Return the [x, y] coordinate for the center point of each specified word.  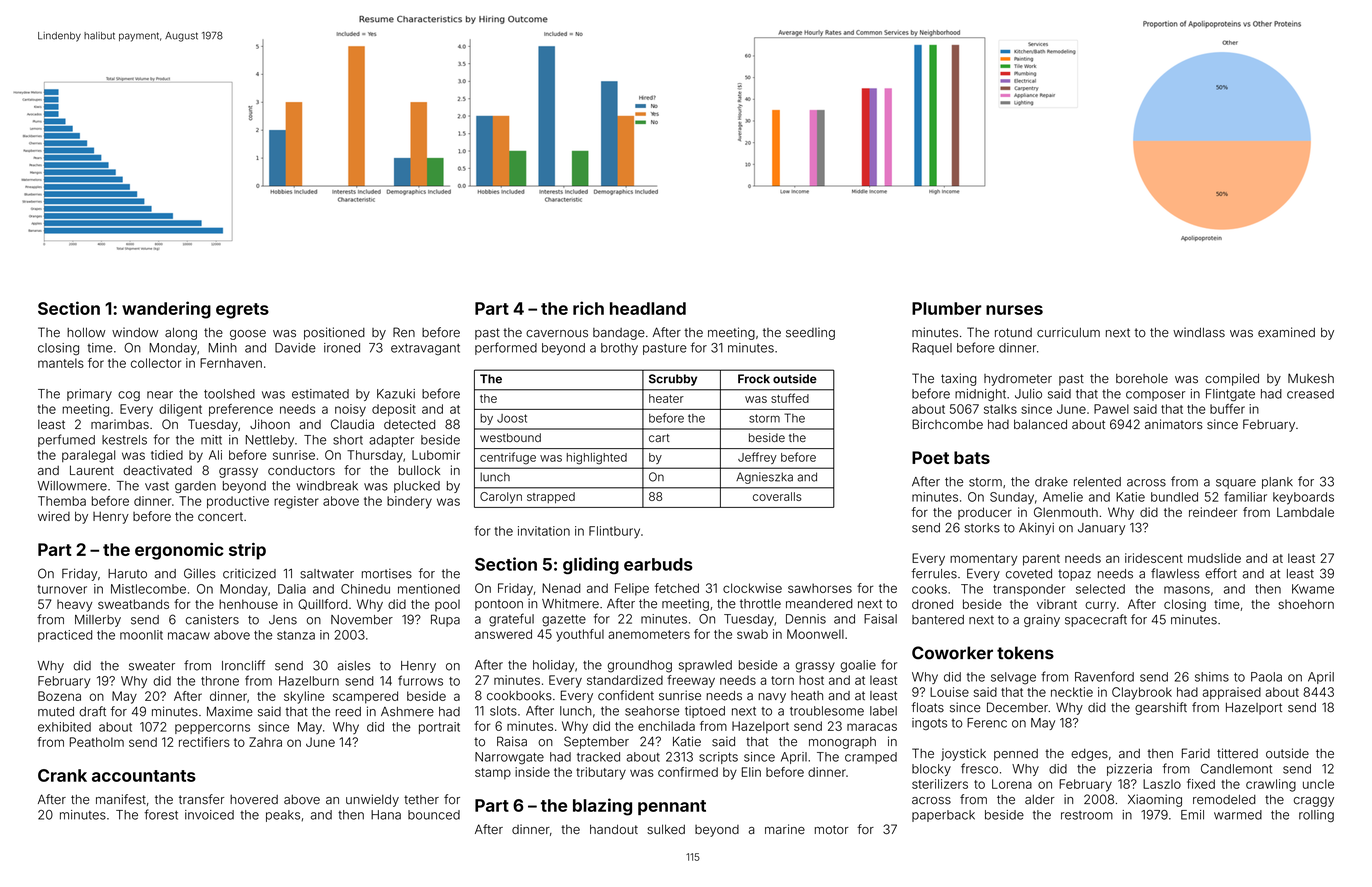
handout [614, 829]
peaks [283, 816]
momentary [984, 560]
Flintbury [614, 532]
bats [972, 457]
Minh [223, 348]
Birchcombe [947, 424]
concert [220, 516]
